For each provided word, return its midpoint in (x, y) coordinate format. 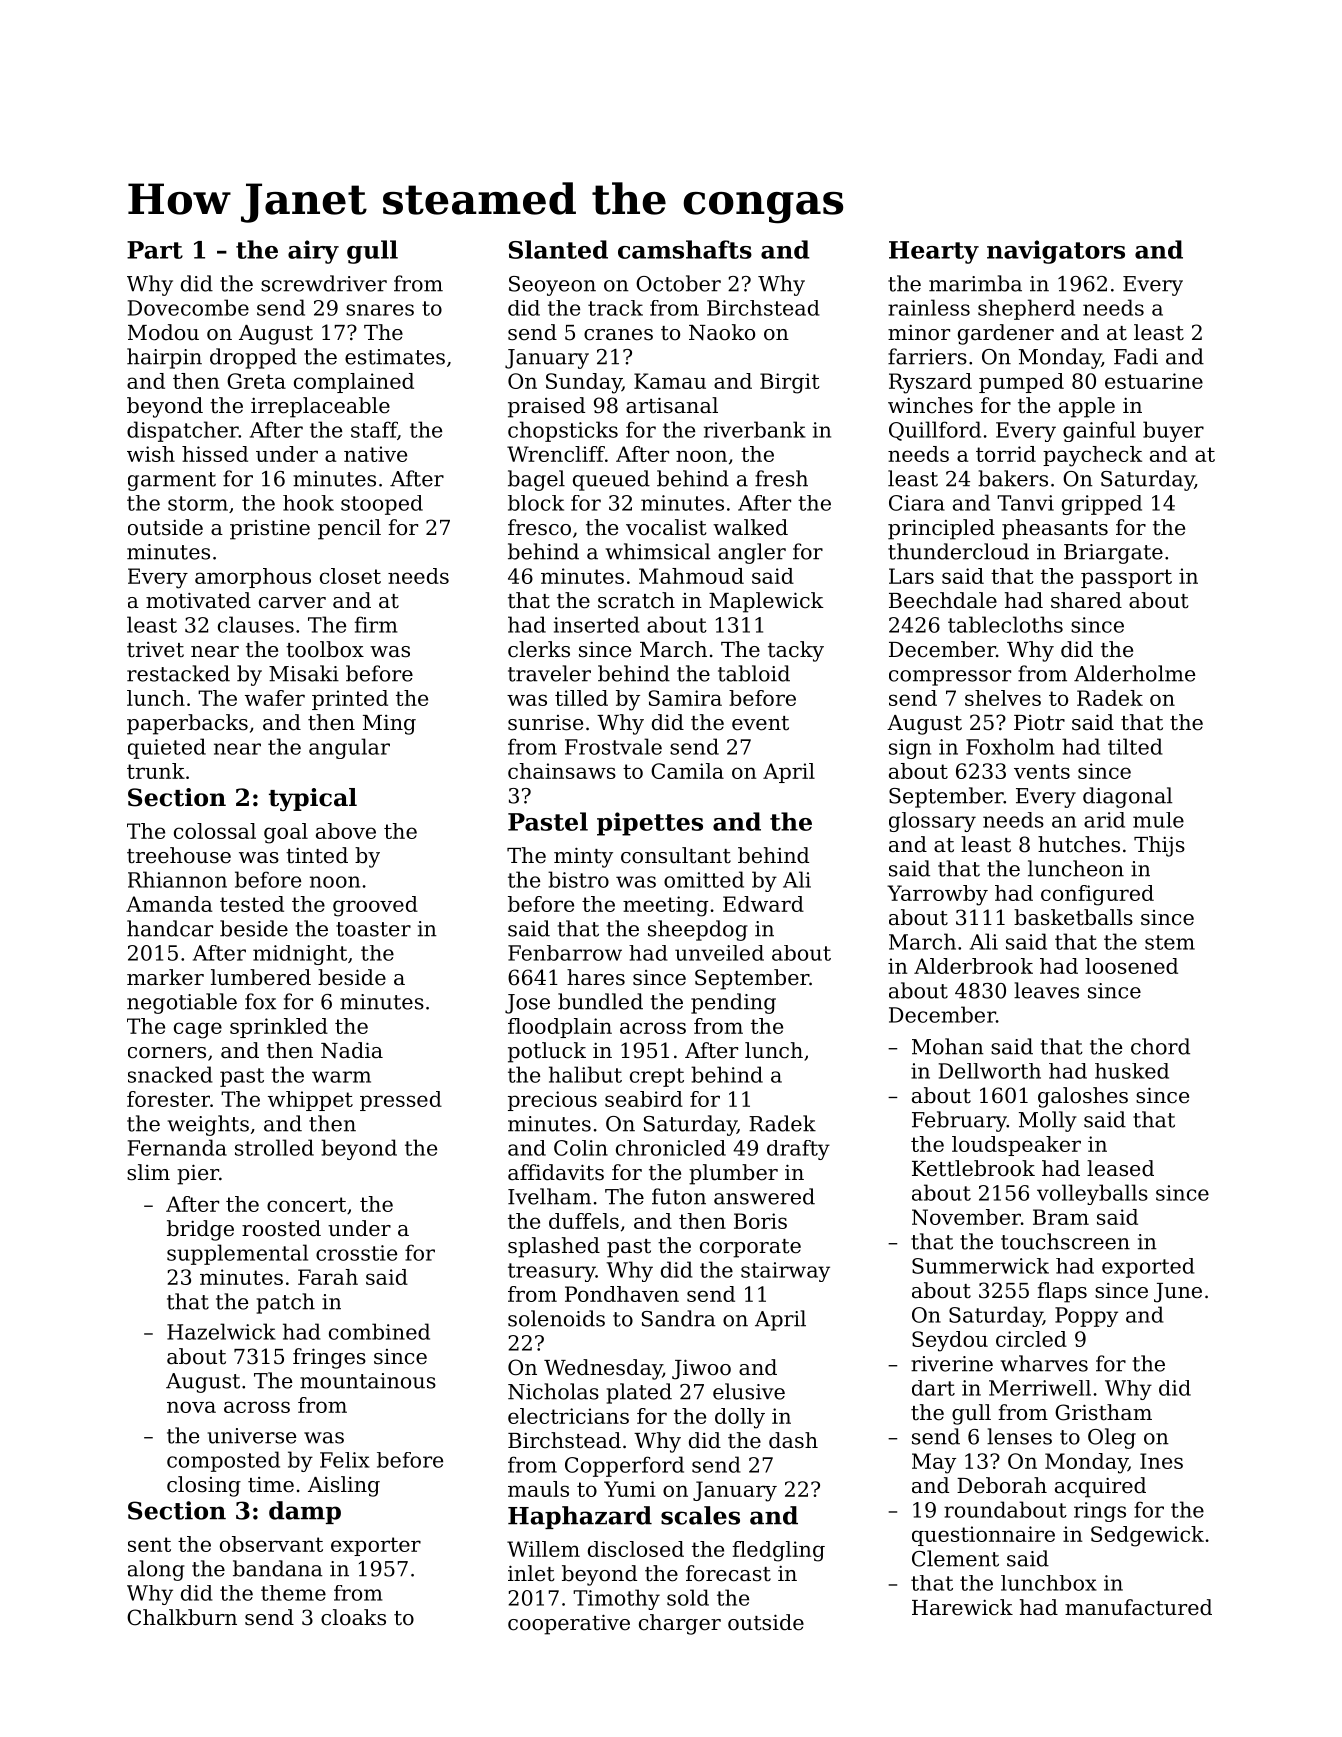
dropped (253, 358)
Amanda (169, 904)
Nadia (352, 1050)
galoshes (1083, 1097)
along (156, 1570)
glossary (932, 822)
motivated (198, 600)
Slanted (558, 249)
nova (191, 1407)
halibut (585, 1074)
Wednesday (603, 1369)
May (934, 1463)
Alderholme (1134, 673)
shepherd (1026, 309)
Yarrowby (937, 895)
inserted (597, 624)
